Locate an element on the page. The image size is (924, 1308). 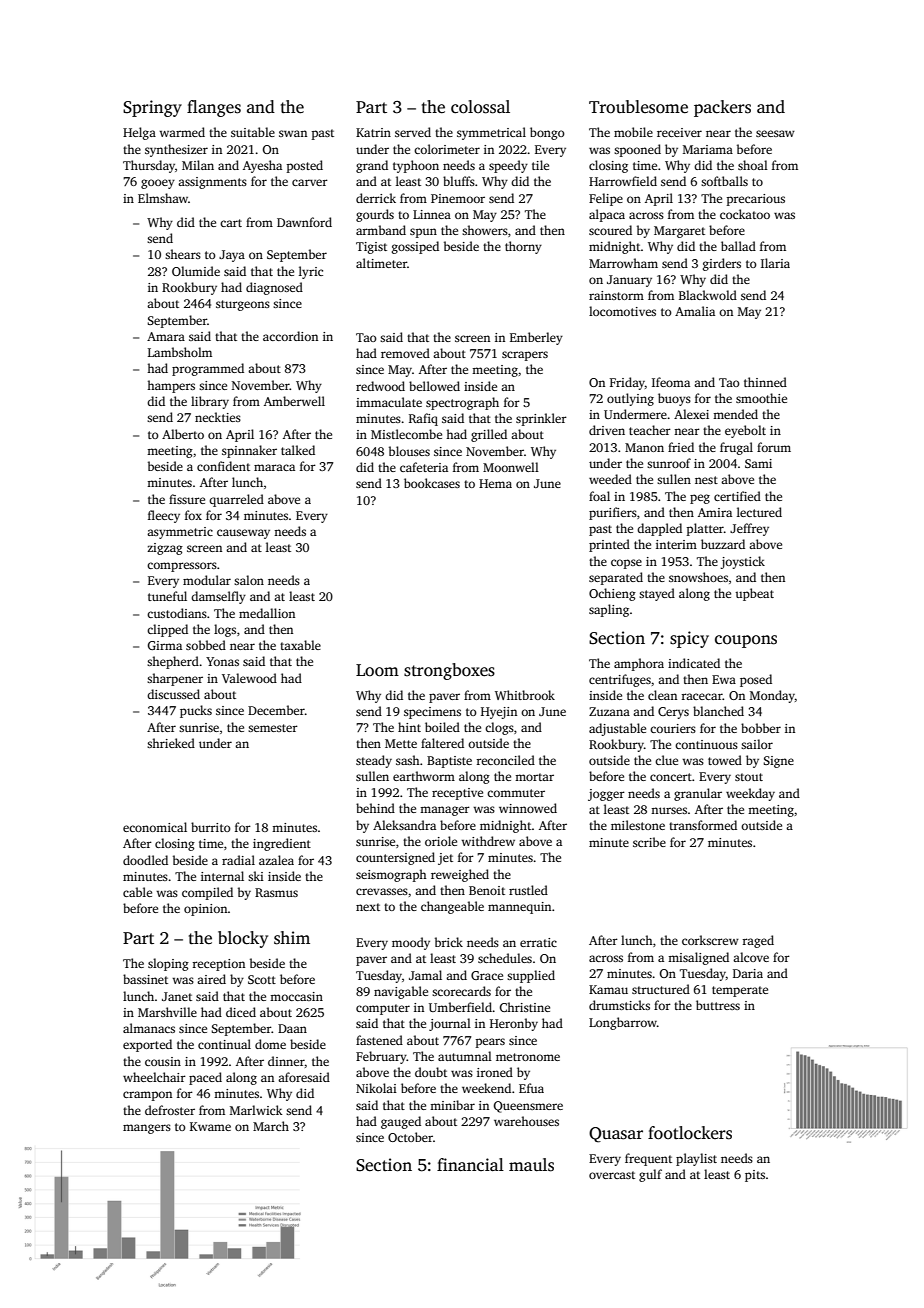
grilled is located at coordinates (489, 435).
